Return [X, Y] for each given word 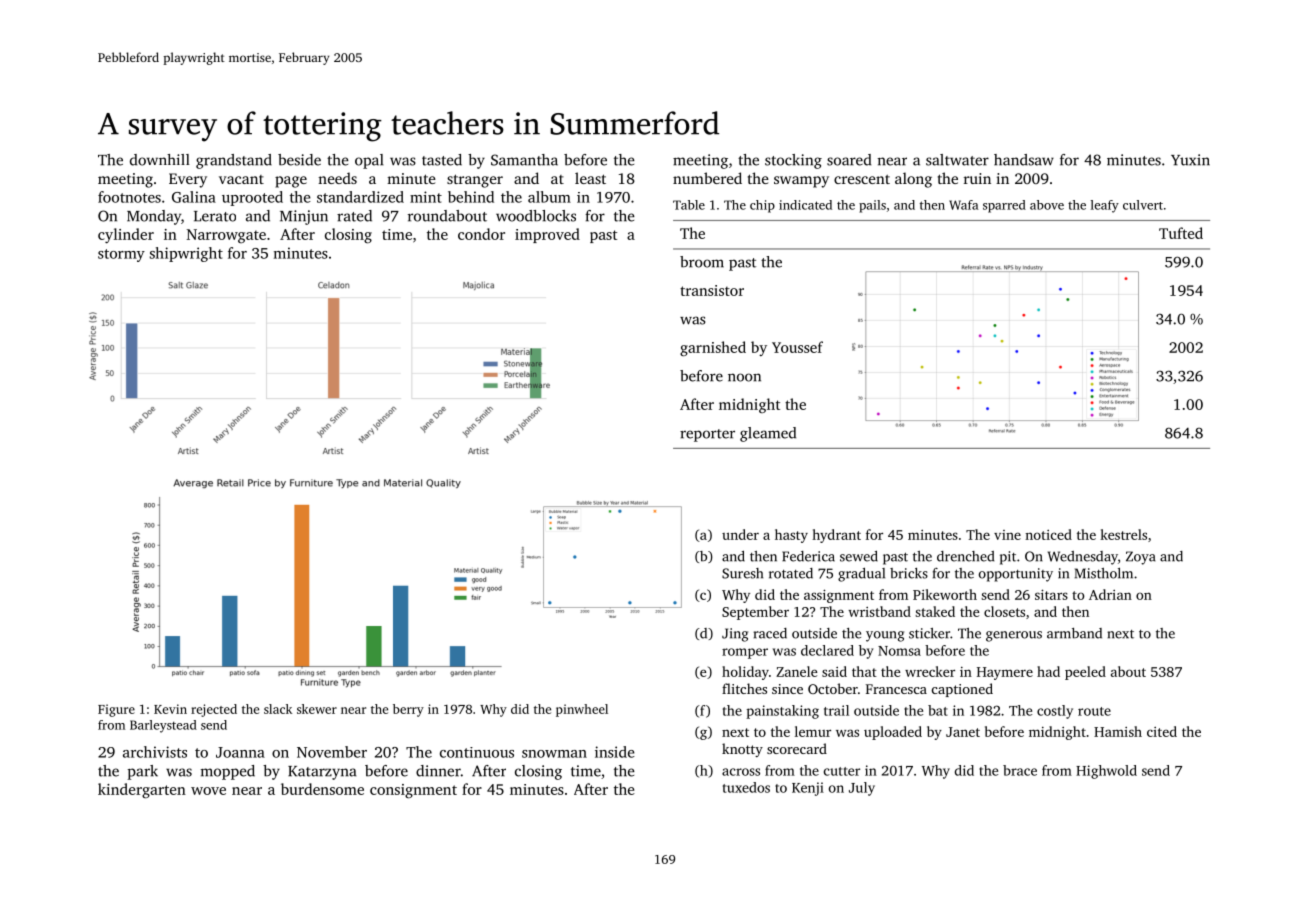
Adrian [1110, 594]
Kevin [170, 709]
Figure [116, 710]
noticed [1048, 534]
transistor [712, 290]
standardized [360, 197]
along [913, 180]
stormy [121, 255]
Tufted [1181, 233]
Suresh [742, 573]
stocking [793, 161]
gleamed [768, 434]
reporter [707, 435]
